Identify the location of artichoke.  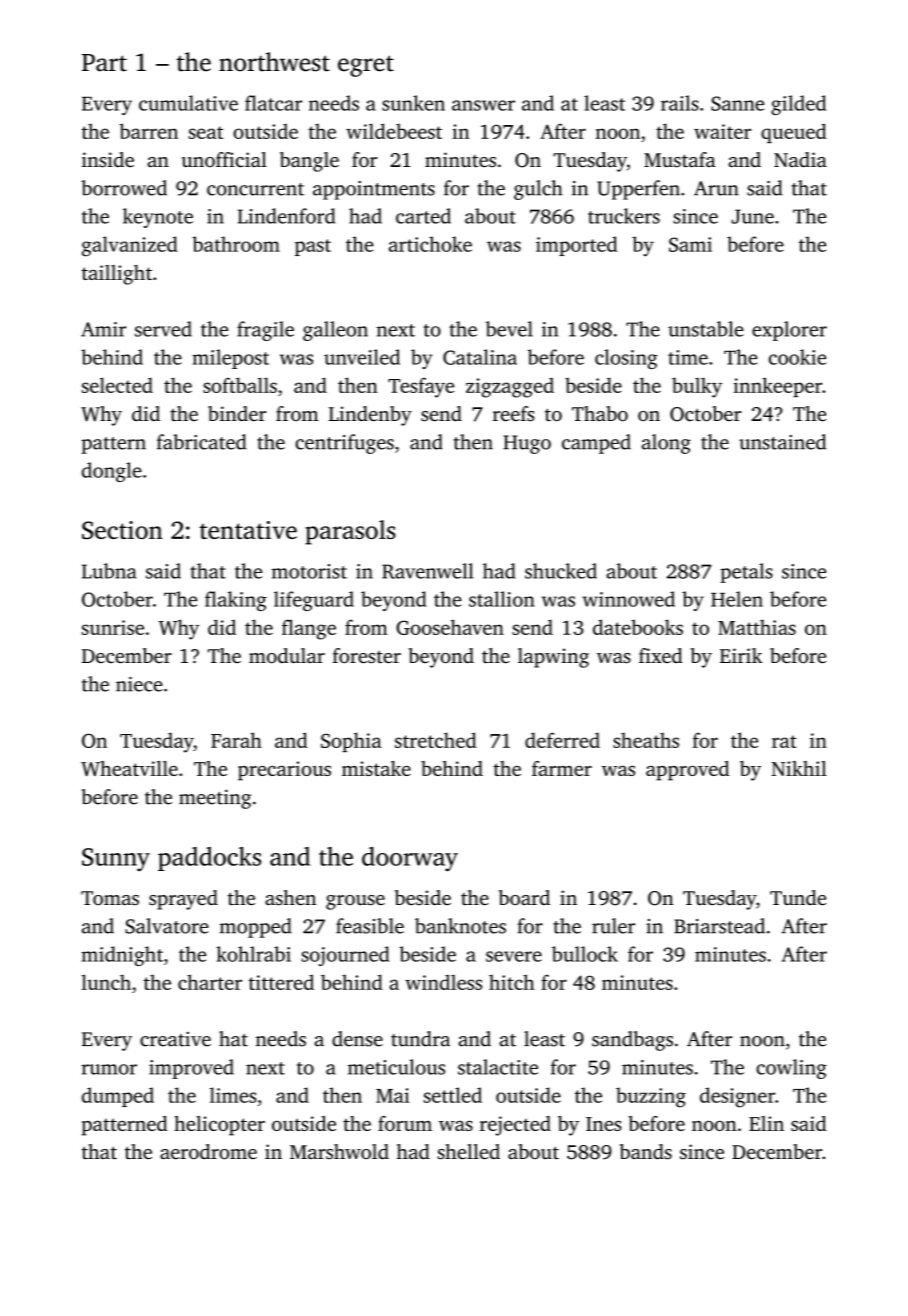
(430, 244).
